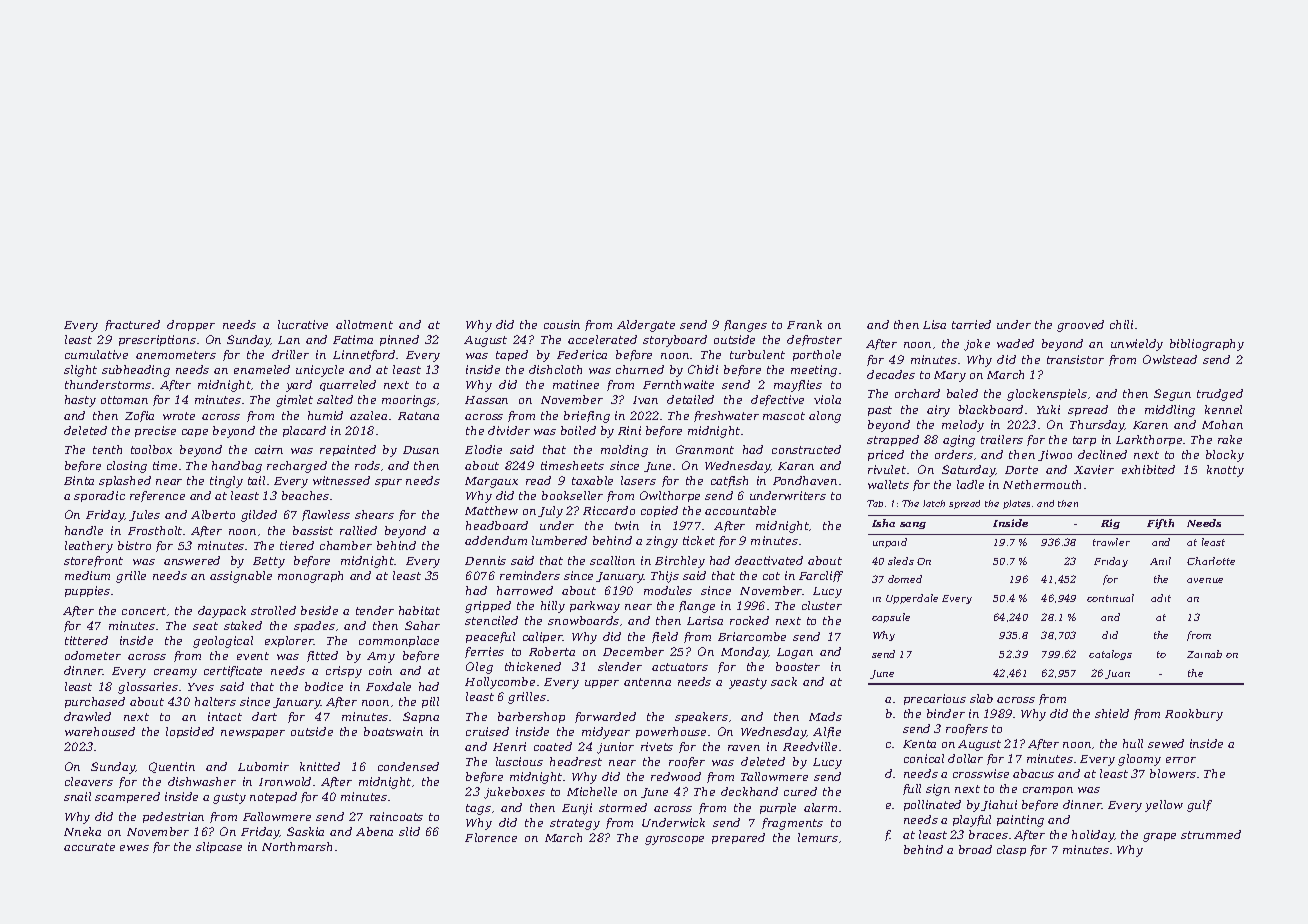 This screenshot has width=1308, height=924. Describe the element at coordinates (640, 369) in the screenshot. I see `churned` at that location.
